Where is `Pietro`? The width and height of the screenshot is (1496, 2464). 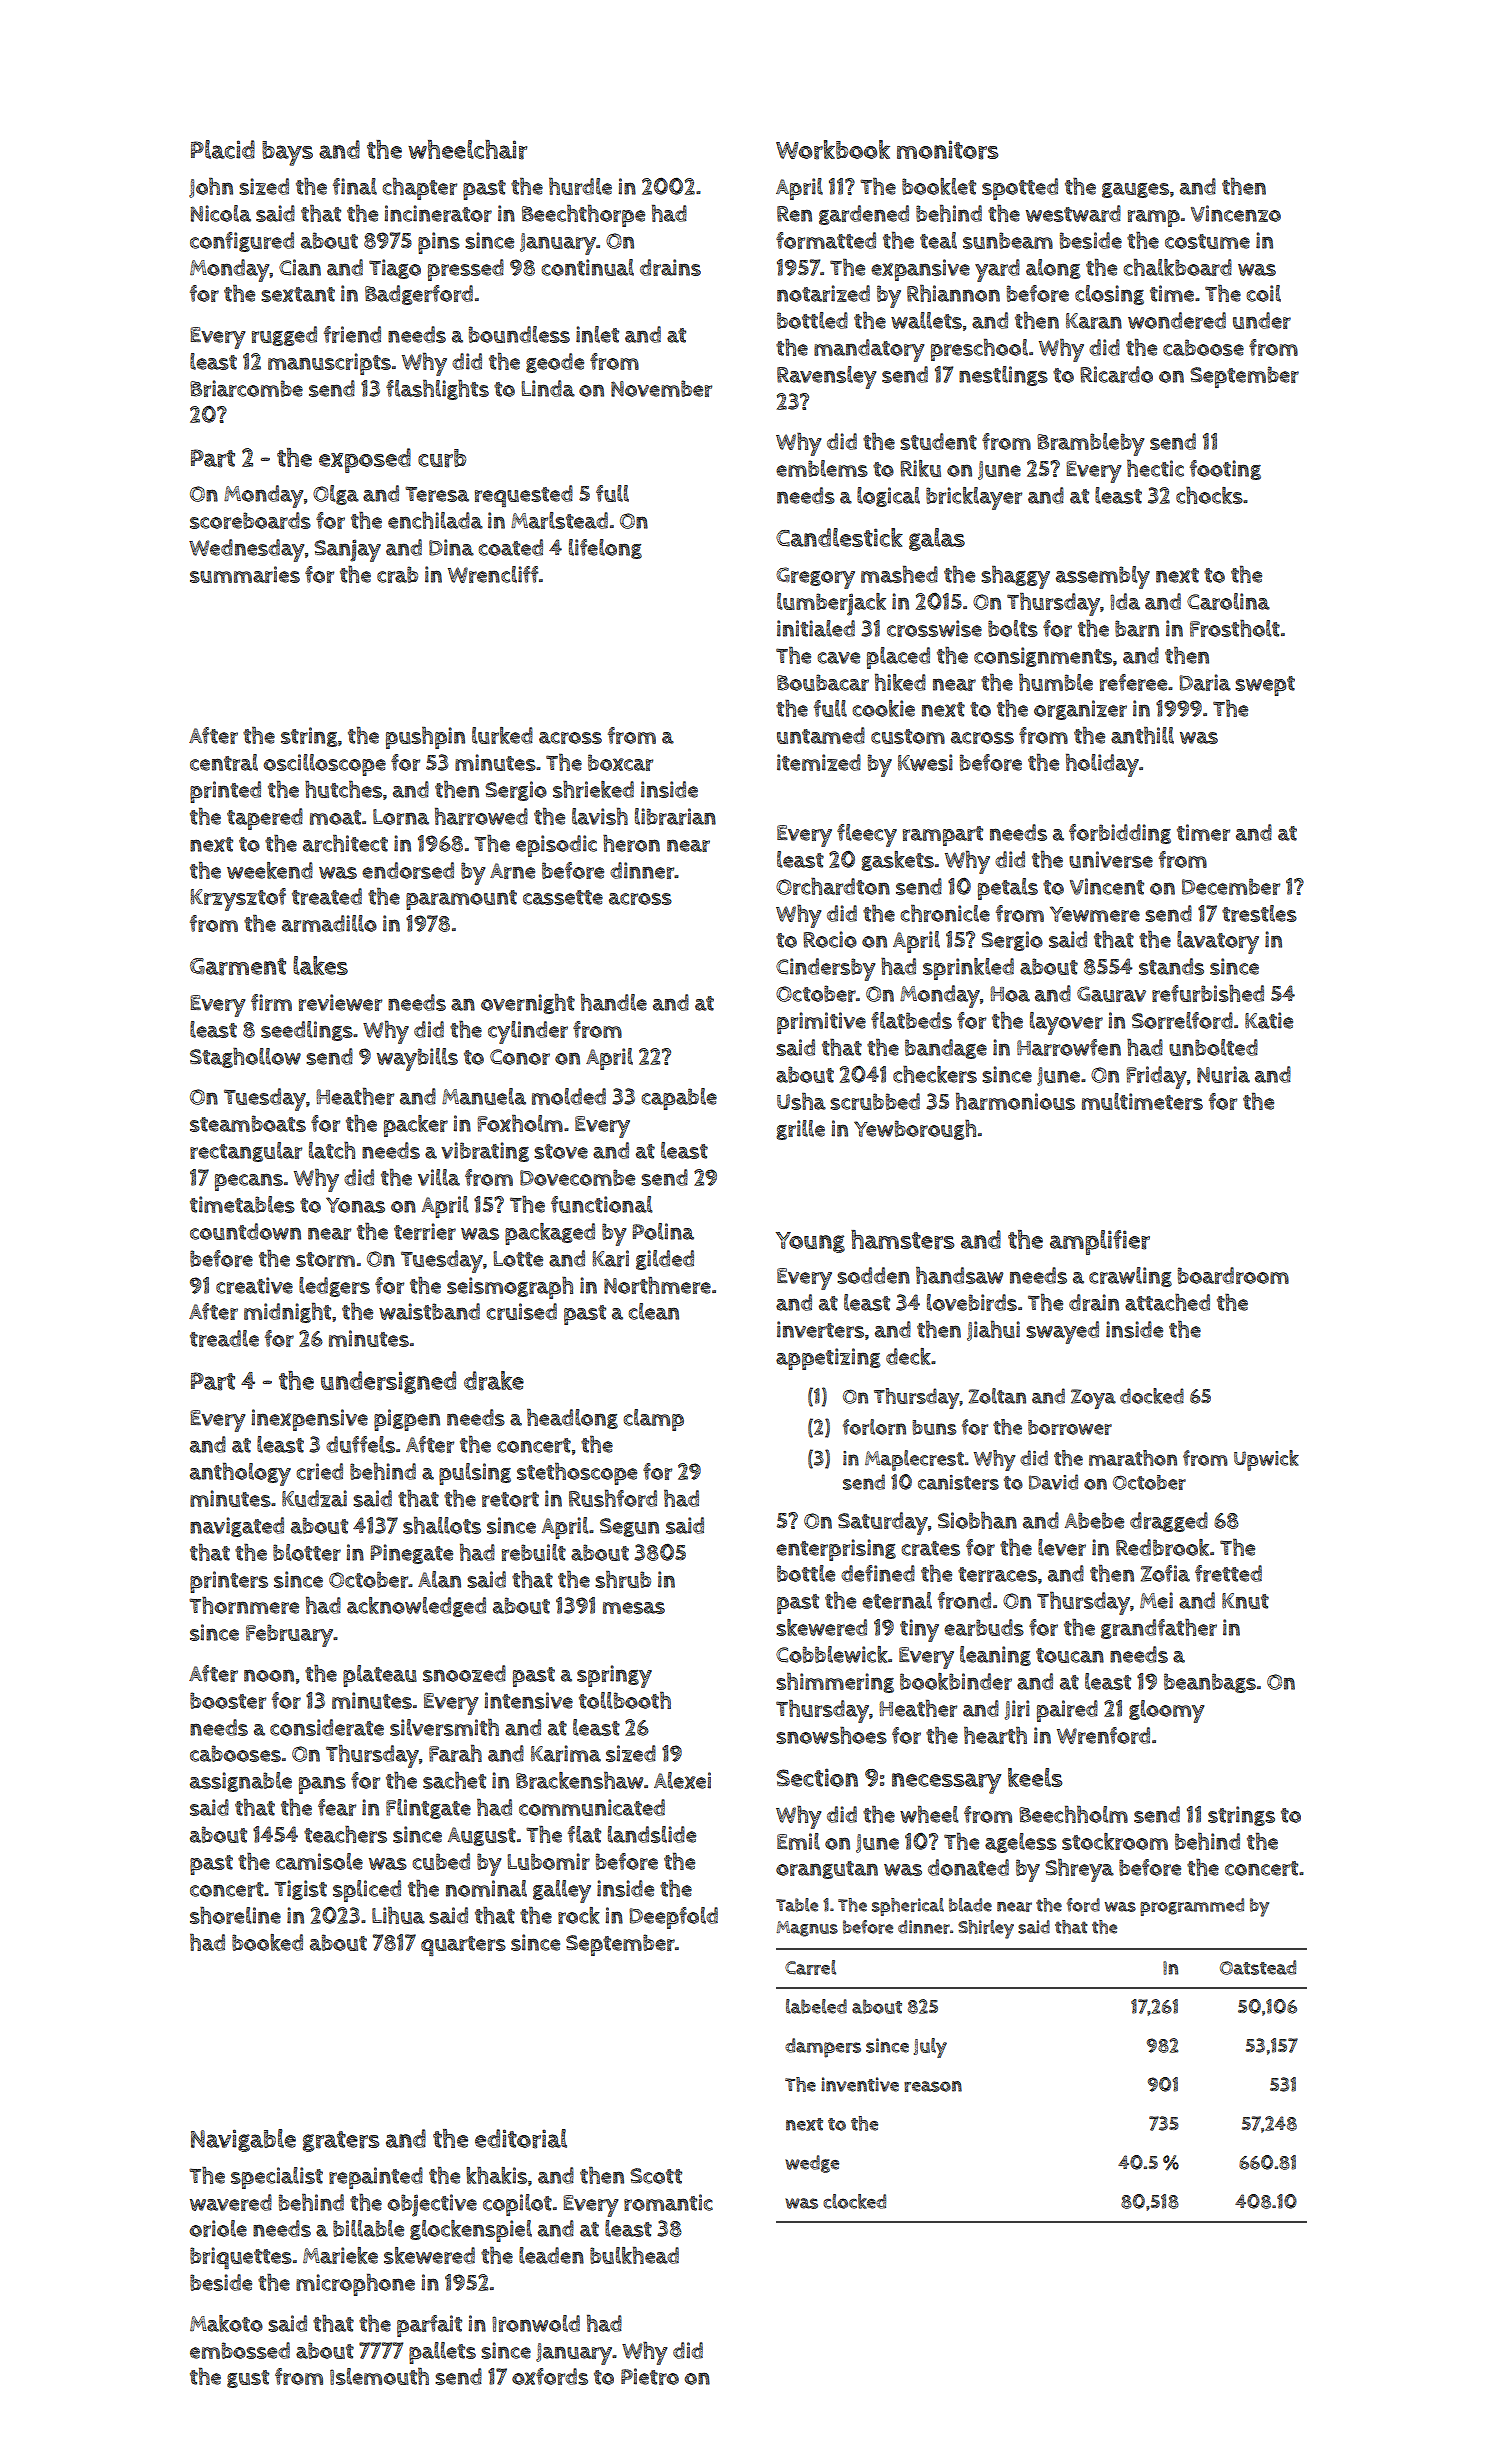 Pietro is located at coordinates (650, 2376).
